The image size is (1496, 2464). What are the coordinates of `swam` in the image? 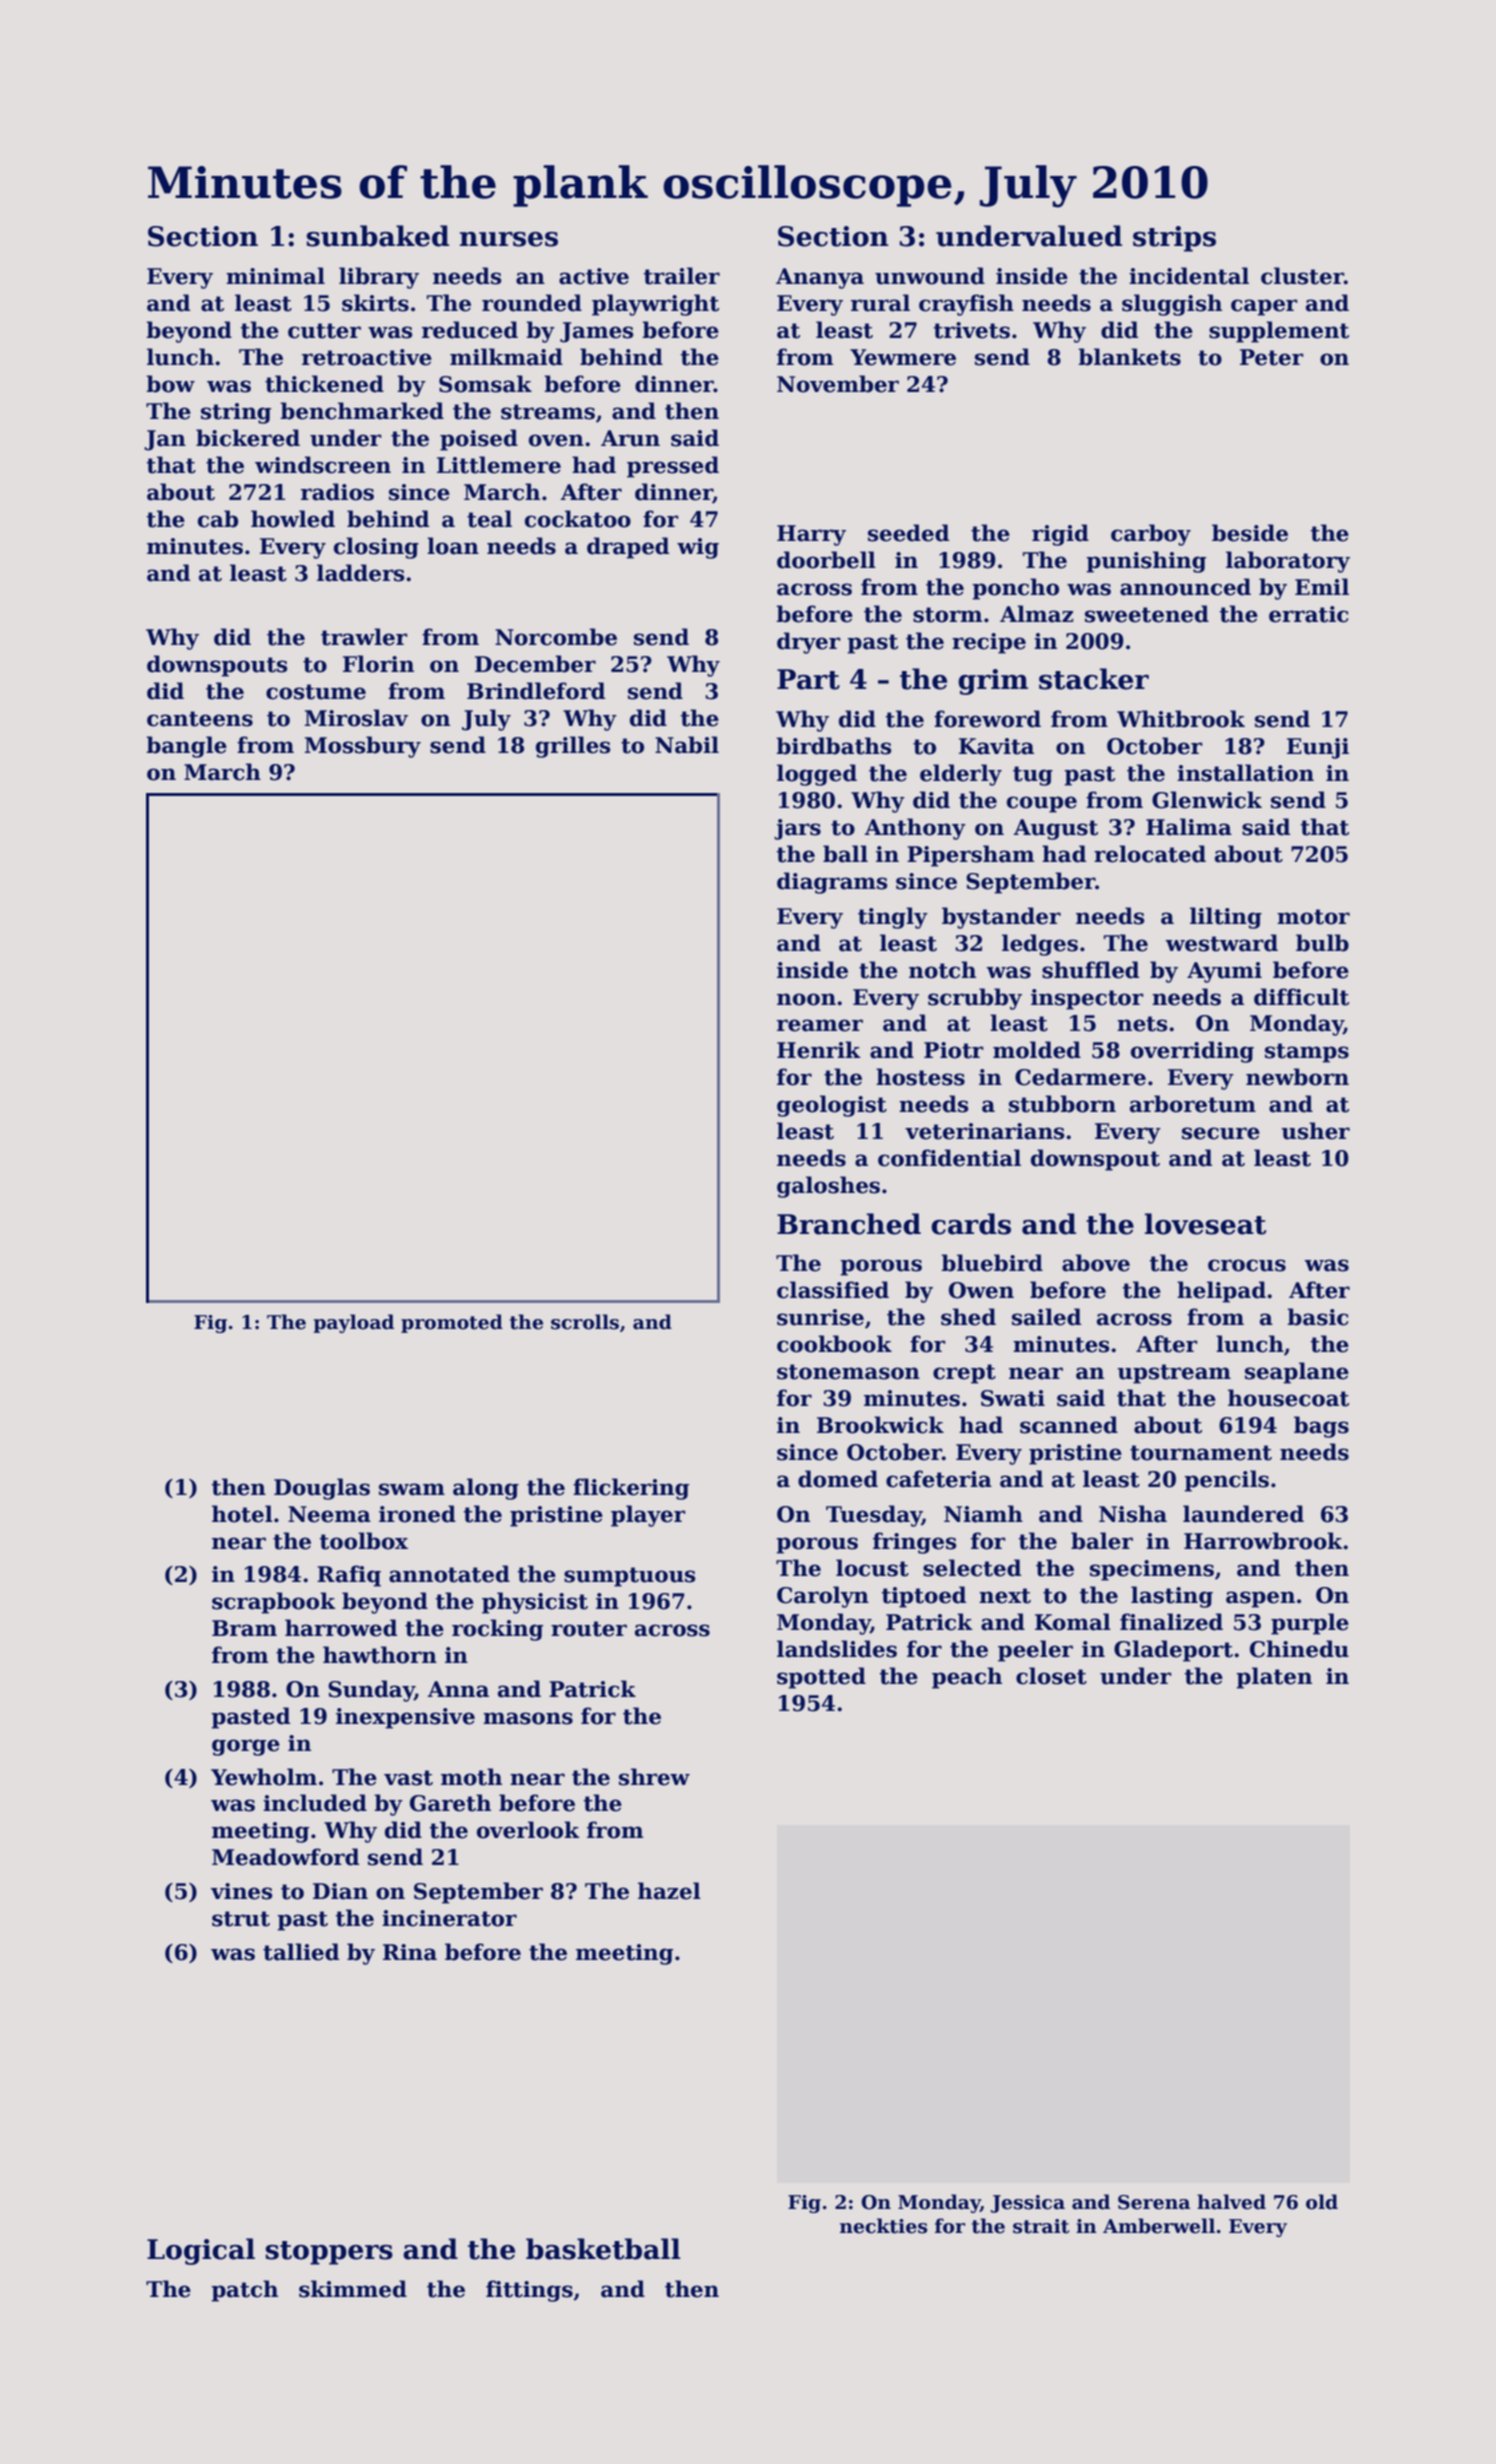 It's located at (412, 1489).
